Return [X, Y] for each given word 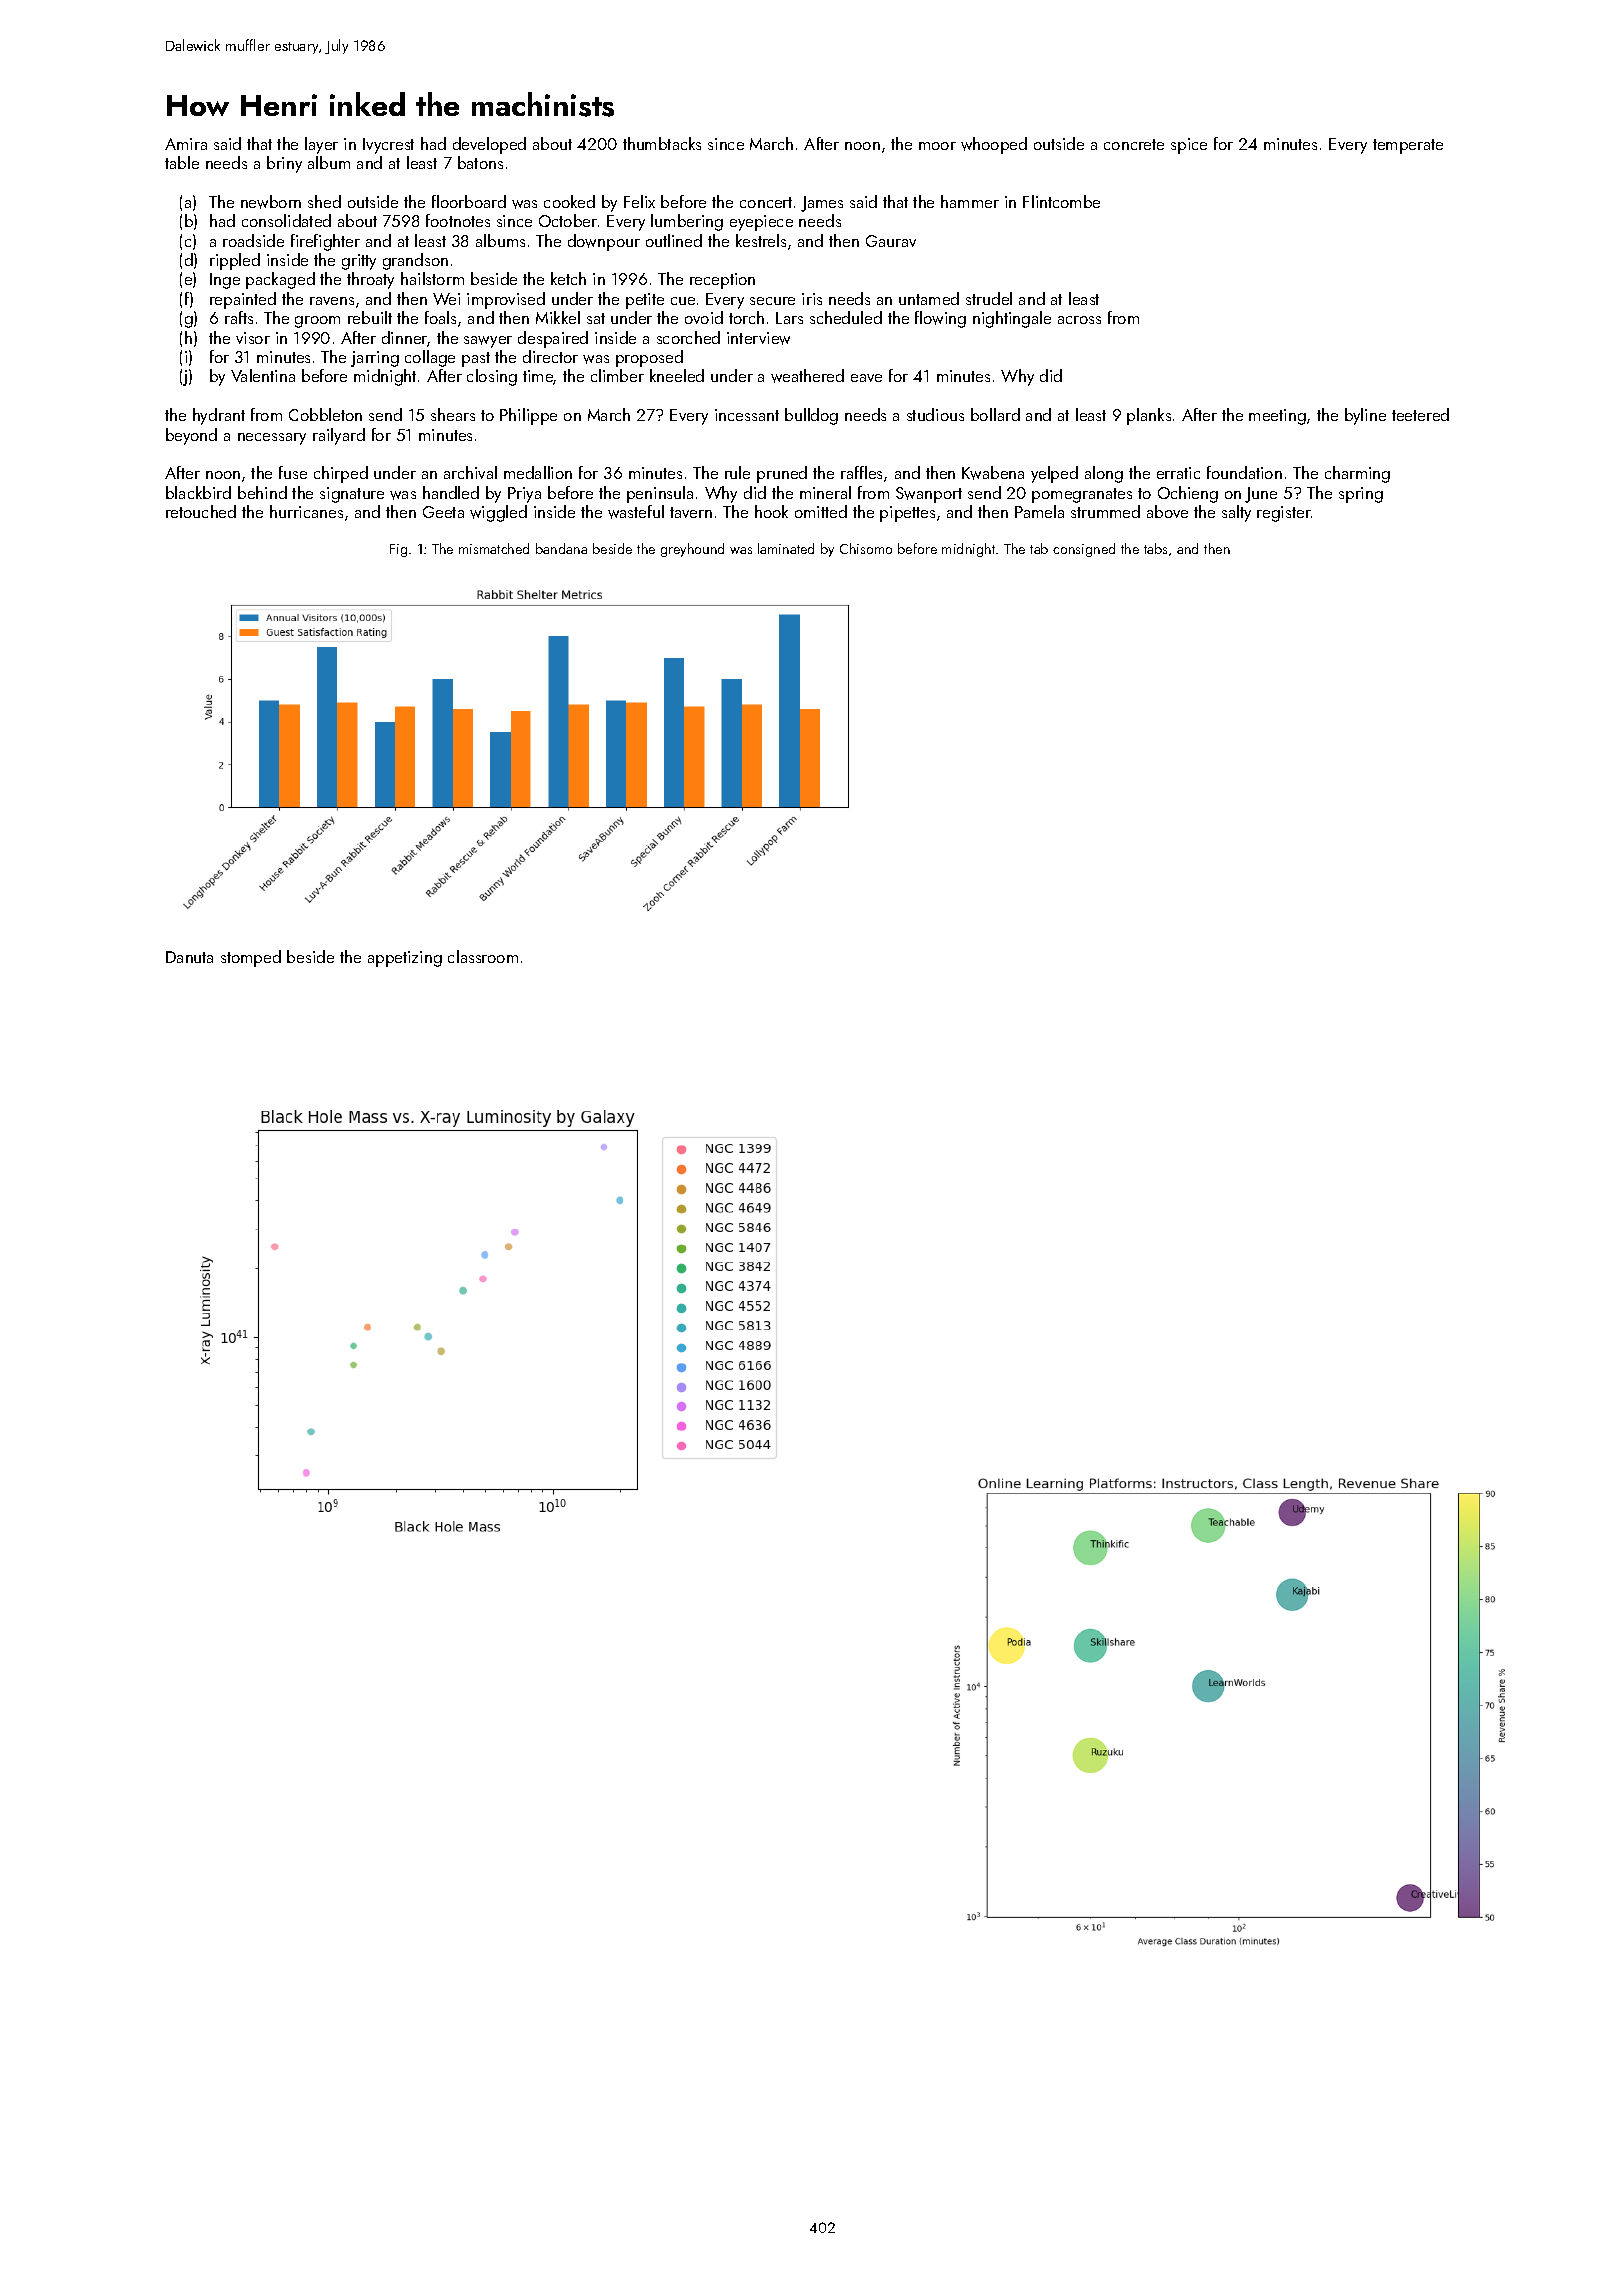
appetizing [405, 959]
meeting [1277, 417]
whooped [994, 145]
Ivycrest [388, 146]
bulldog [811, 416]
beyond [191, 436]
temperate [1408, 146]
